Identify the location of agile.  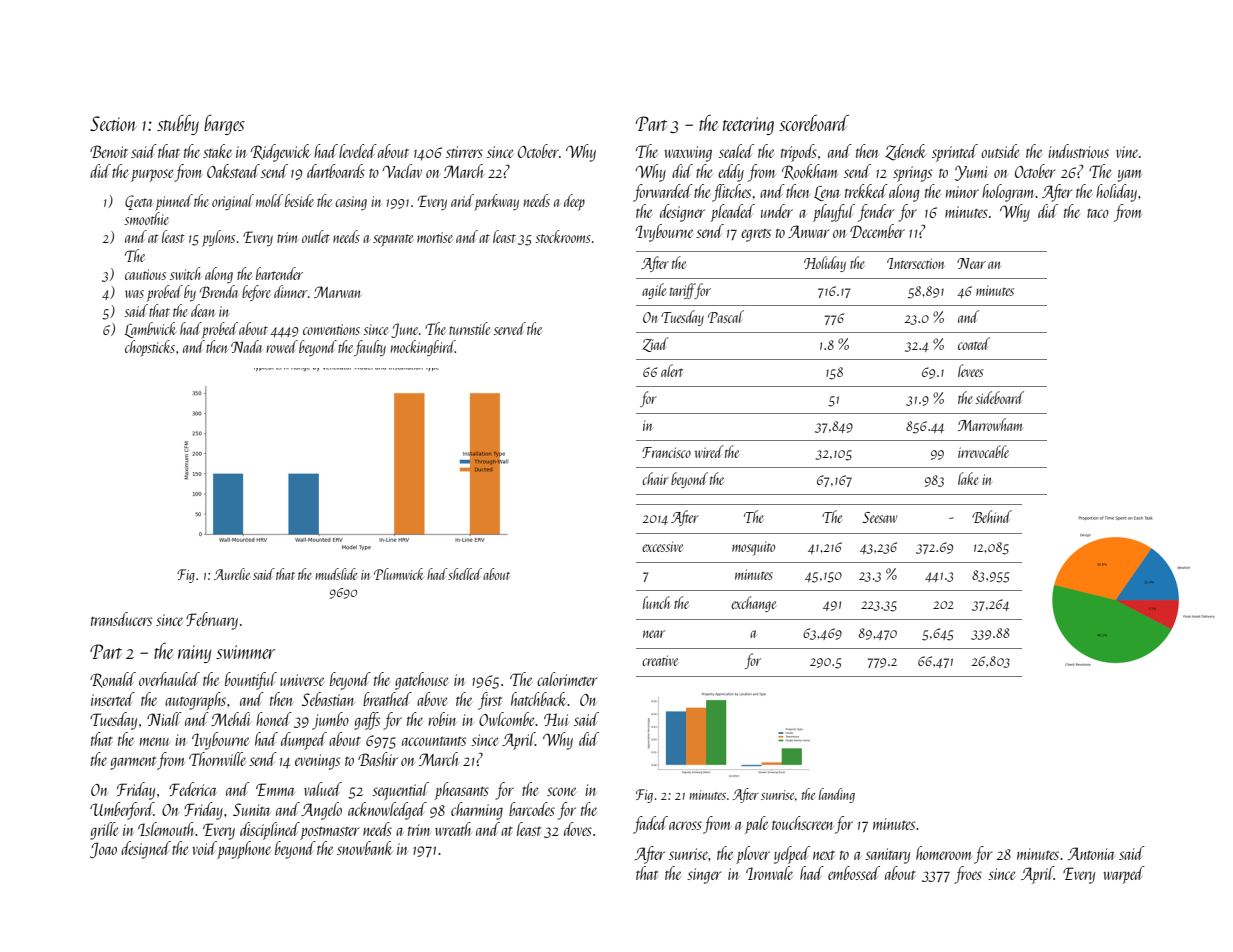
(654, 291).
